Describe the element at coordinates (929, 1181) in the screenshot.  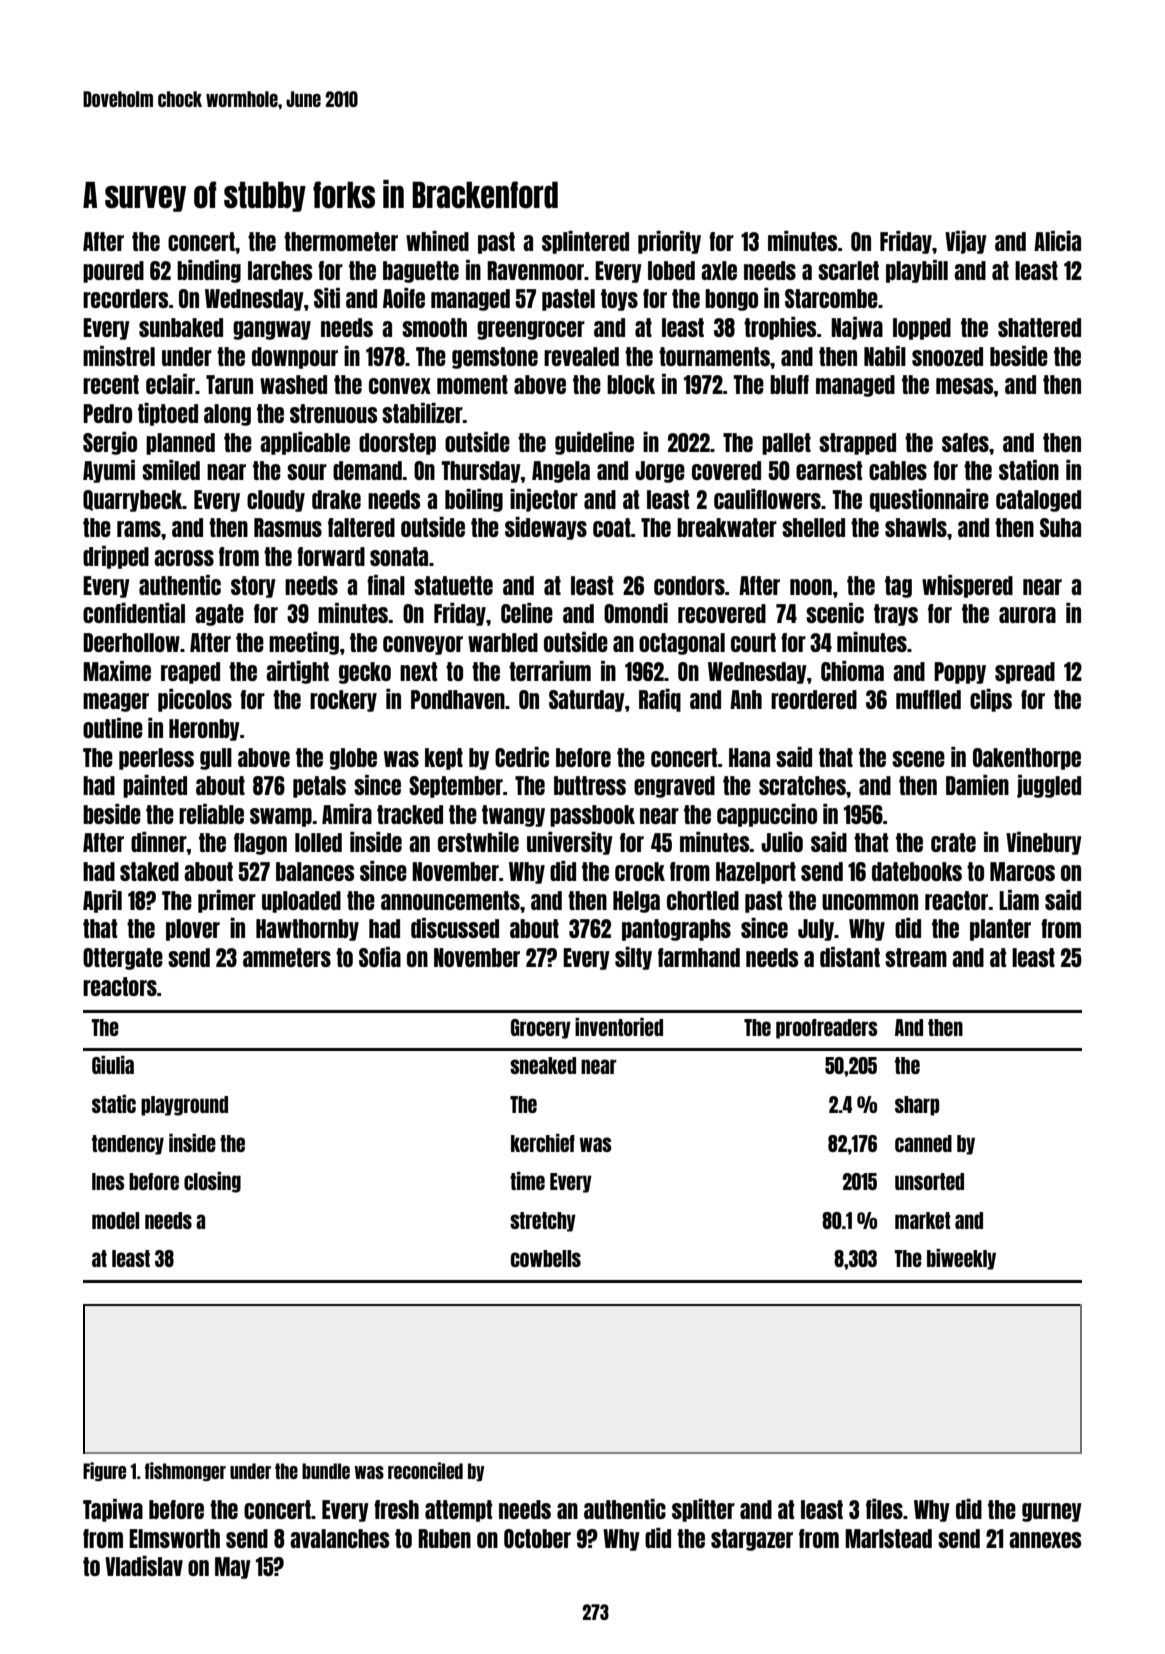
I see `unsorted` at that location.
